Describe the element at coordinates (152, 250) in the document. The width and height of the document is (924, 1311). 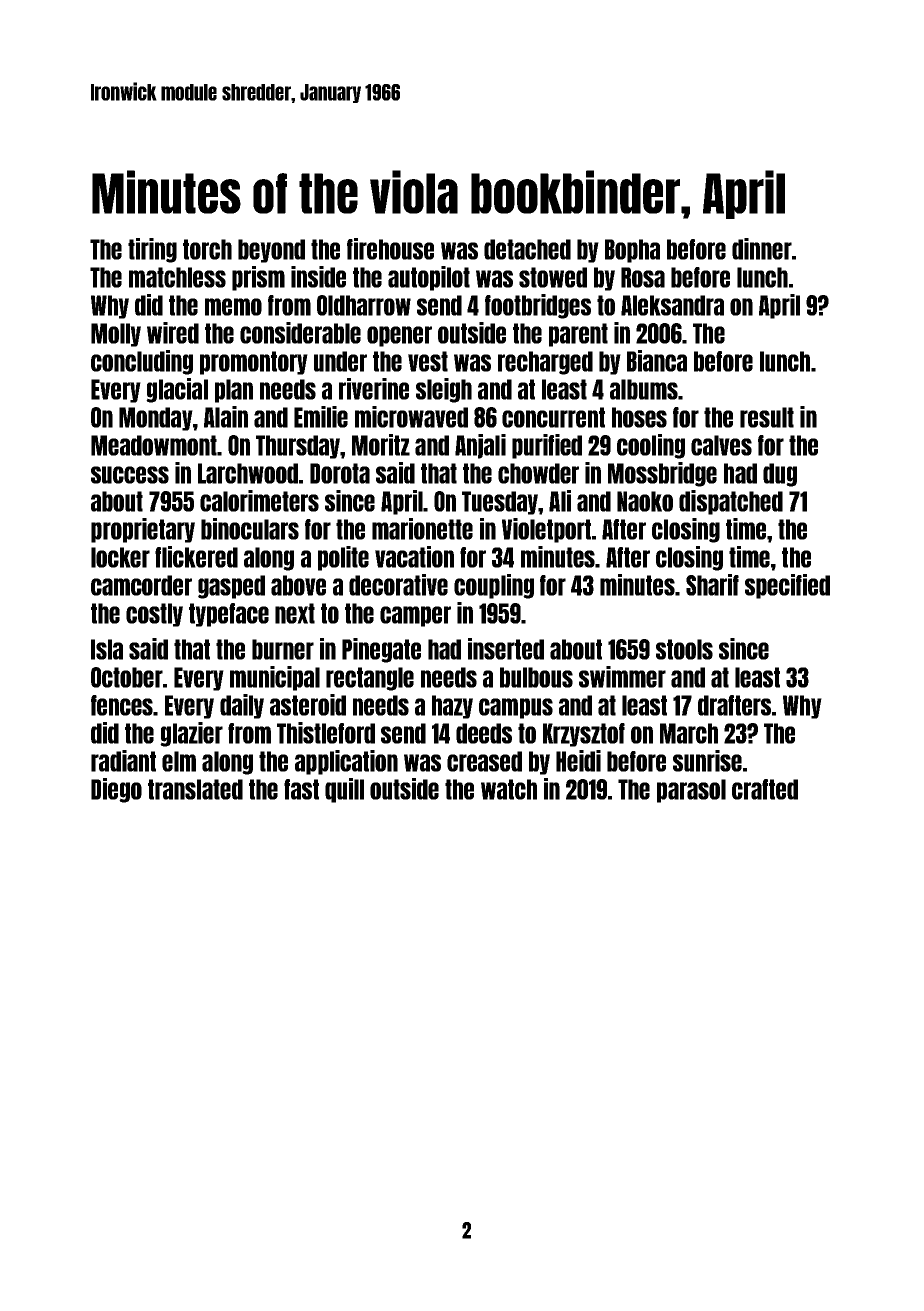
I see `tiring` at that location.
